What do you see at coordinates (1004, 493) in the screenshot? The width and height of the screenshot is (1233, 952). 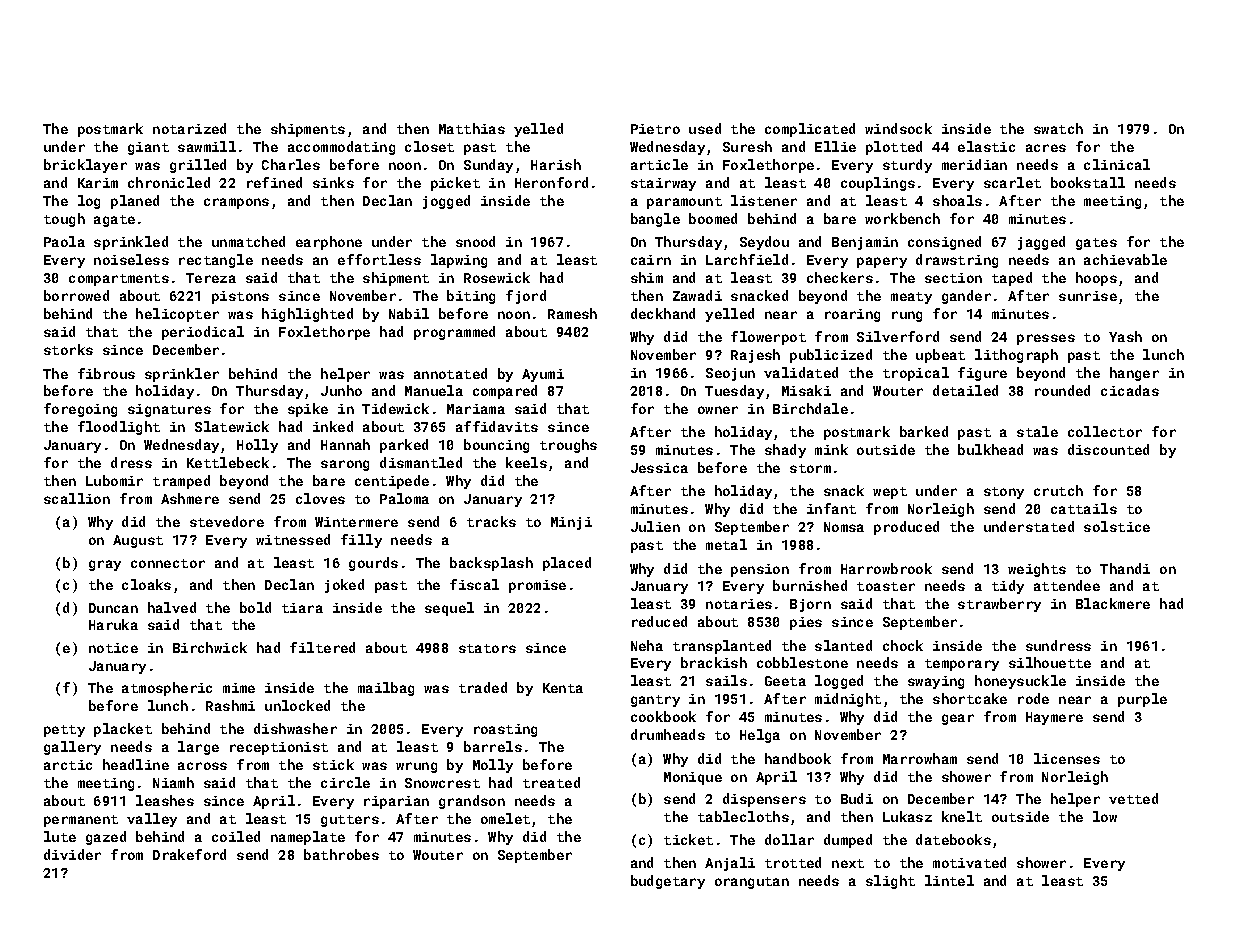 I see `stony` at bounding box center [1004, 493].
